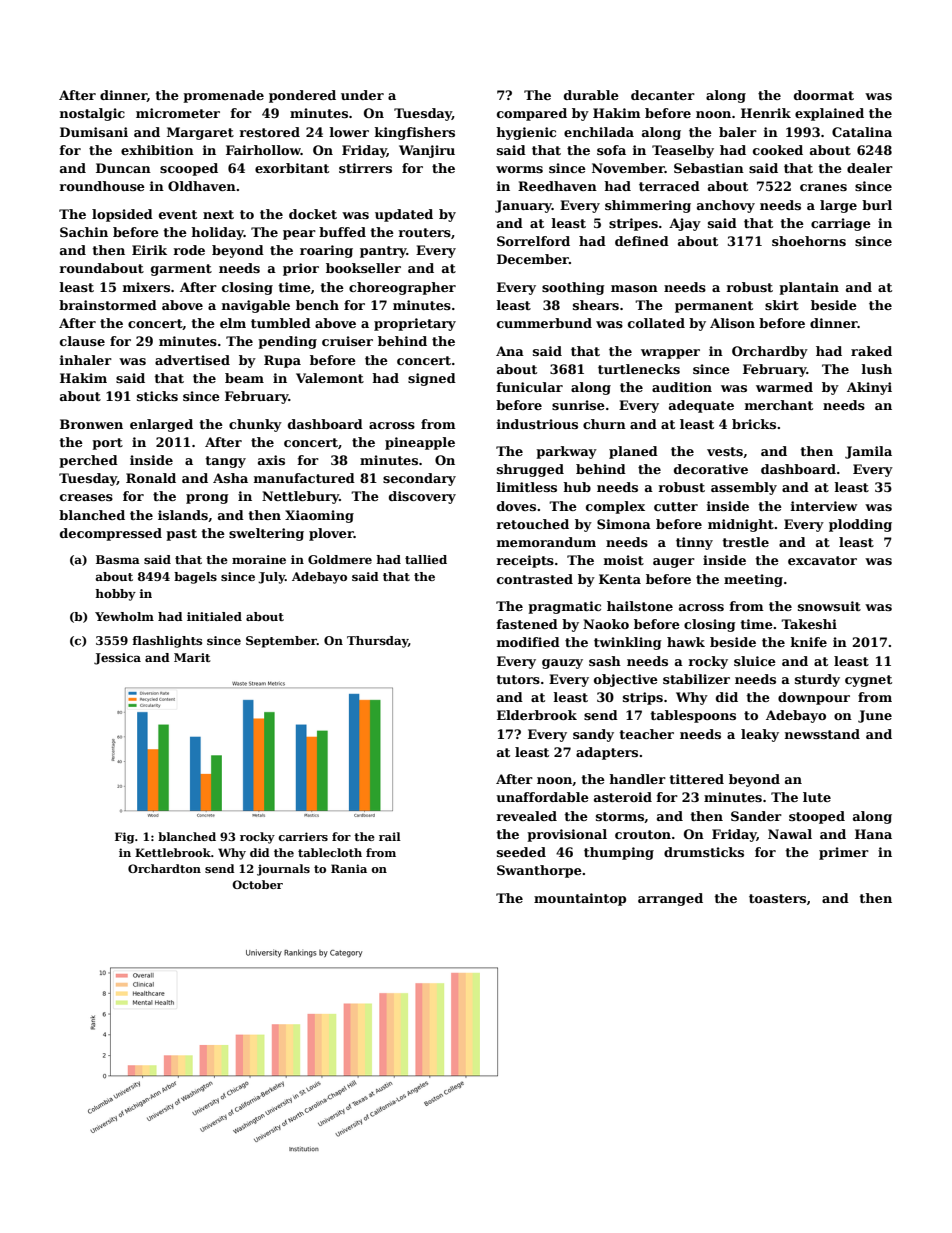  Describe the element at coordinates (86, 497) in the page. I see `creases` at that location.
